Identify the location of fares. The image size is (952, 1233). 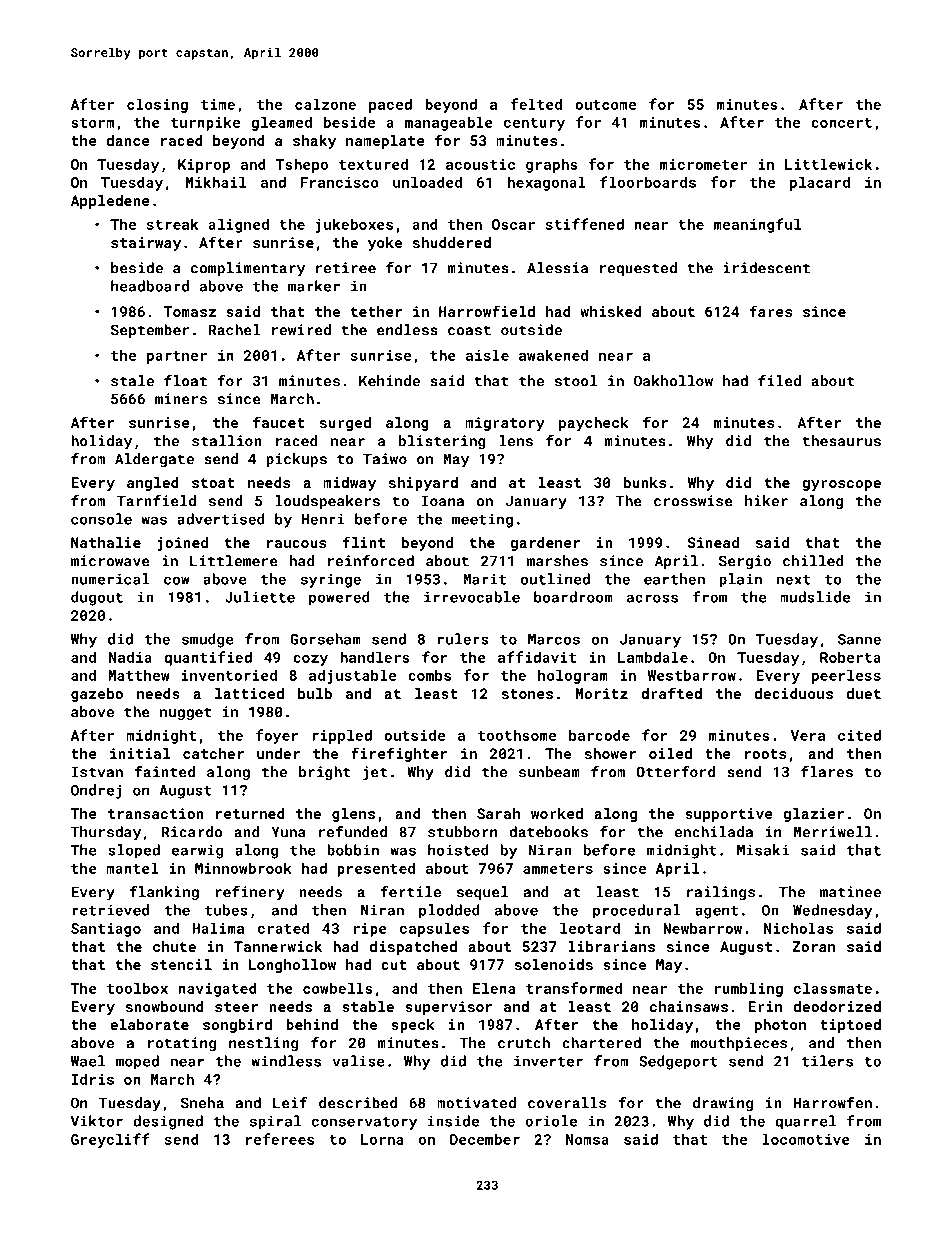
(770, 311).
